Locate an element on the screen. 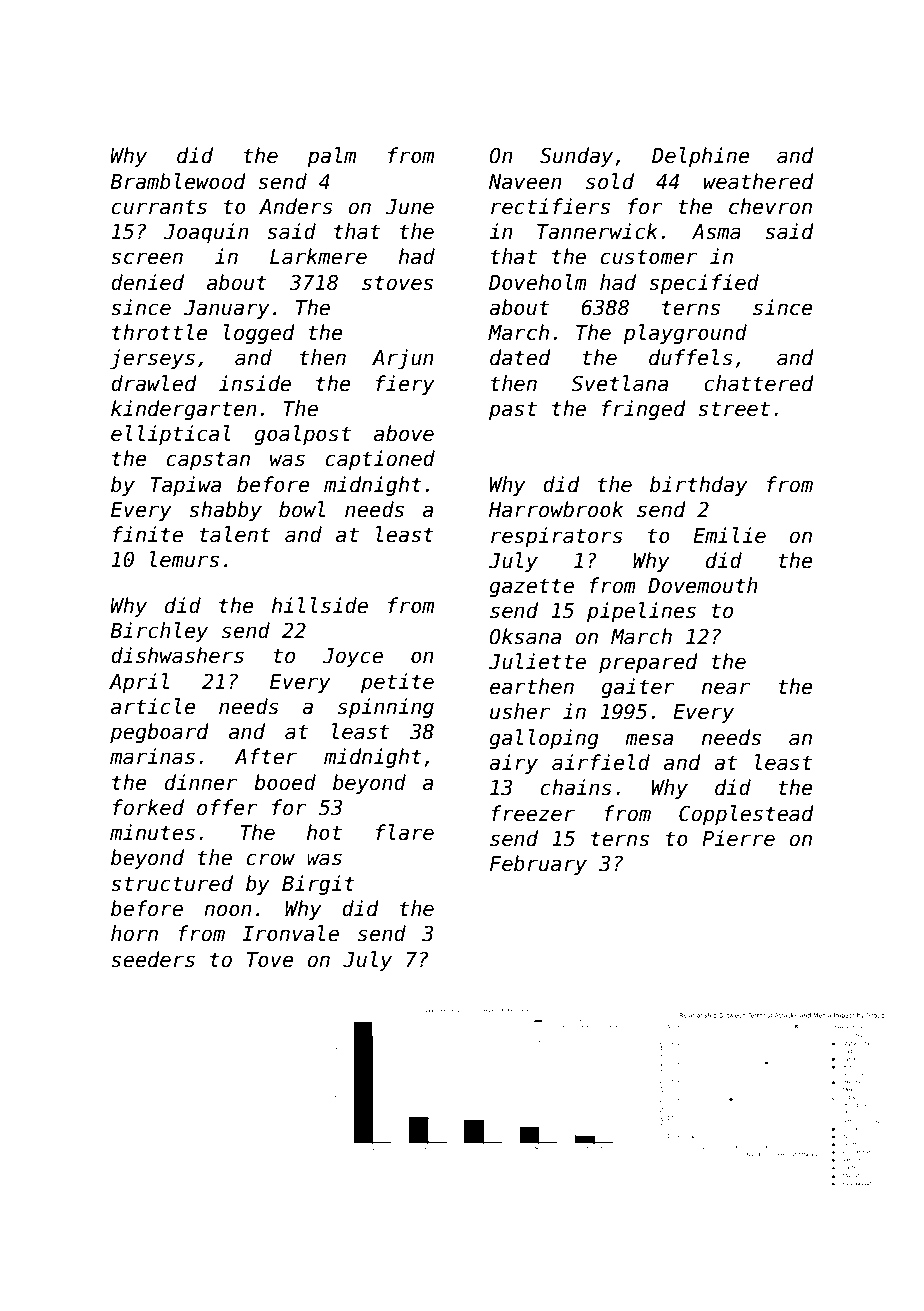 This screenshot has height=1311, width=924. captioned is located at coordinates (380, 460).
